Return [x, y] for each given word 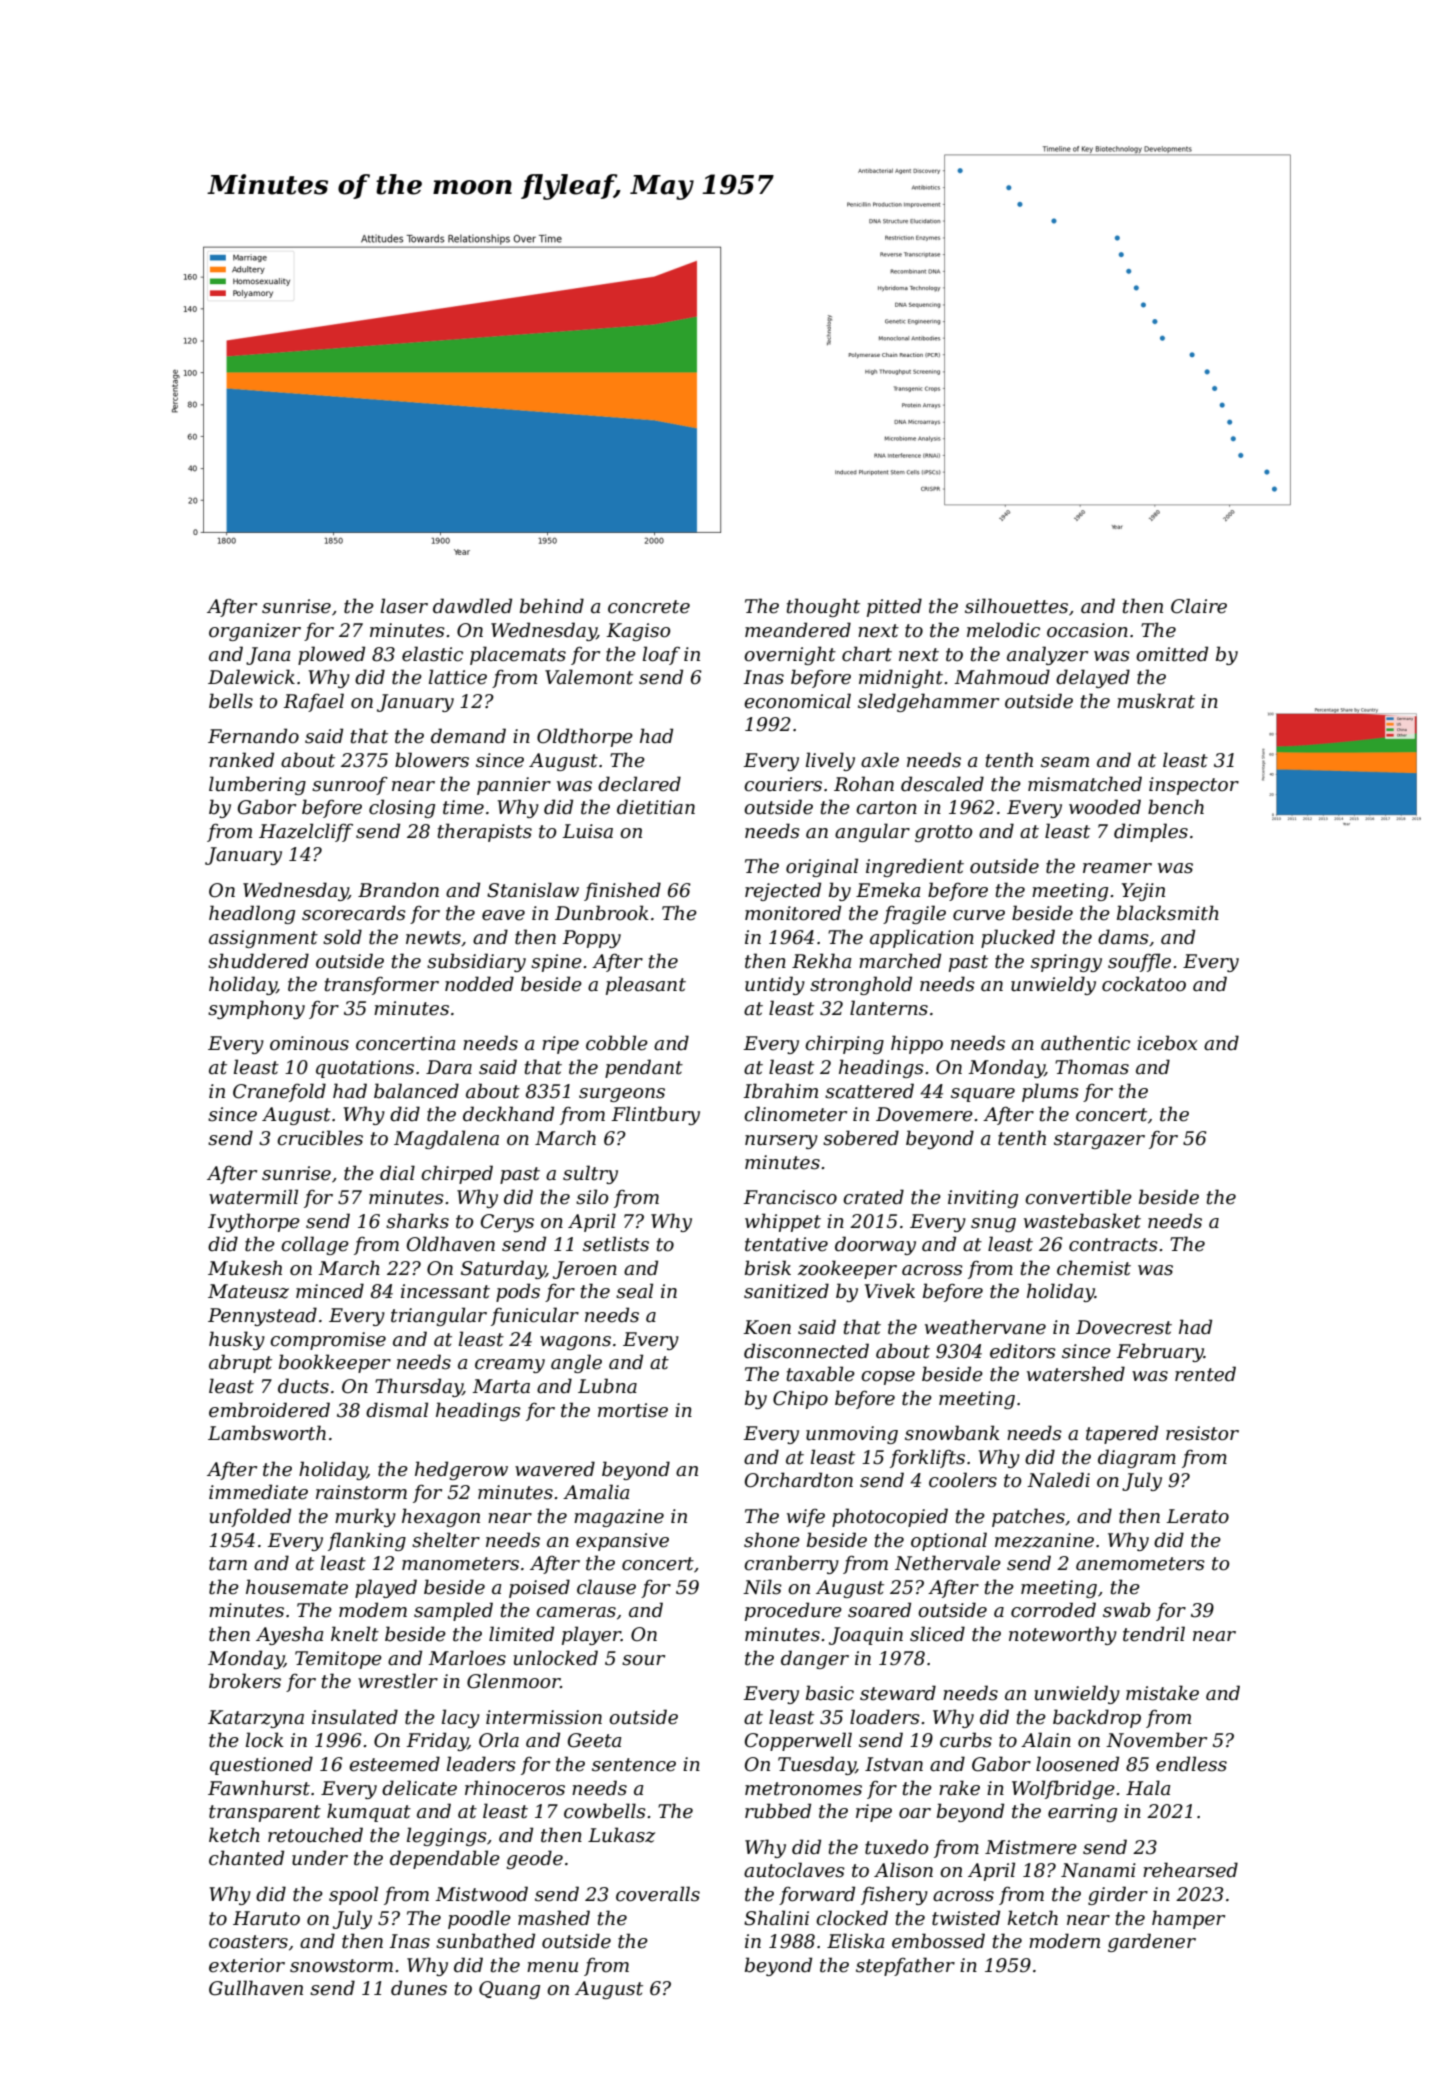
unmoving [852, 1435]
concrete [649, 607]
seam [1065, 762]
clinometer [795, 1114]
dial [397, 1173]
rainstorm [361, 1492]
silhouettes [1016, 606]
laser [404, 606]
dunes [419, 1988]
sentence [634, 1765]
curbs [966, 1740]
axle [880, 760]
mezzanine [1044, 1540]
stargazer [1099, 1140]
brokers [245, 1681]
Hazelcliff [306, 832]
